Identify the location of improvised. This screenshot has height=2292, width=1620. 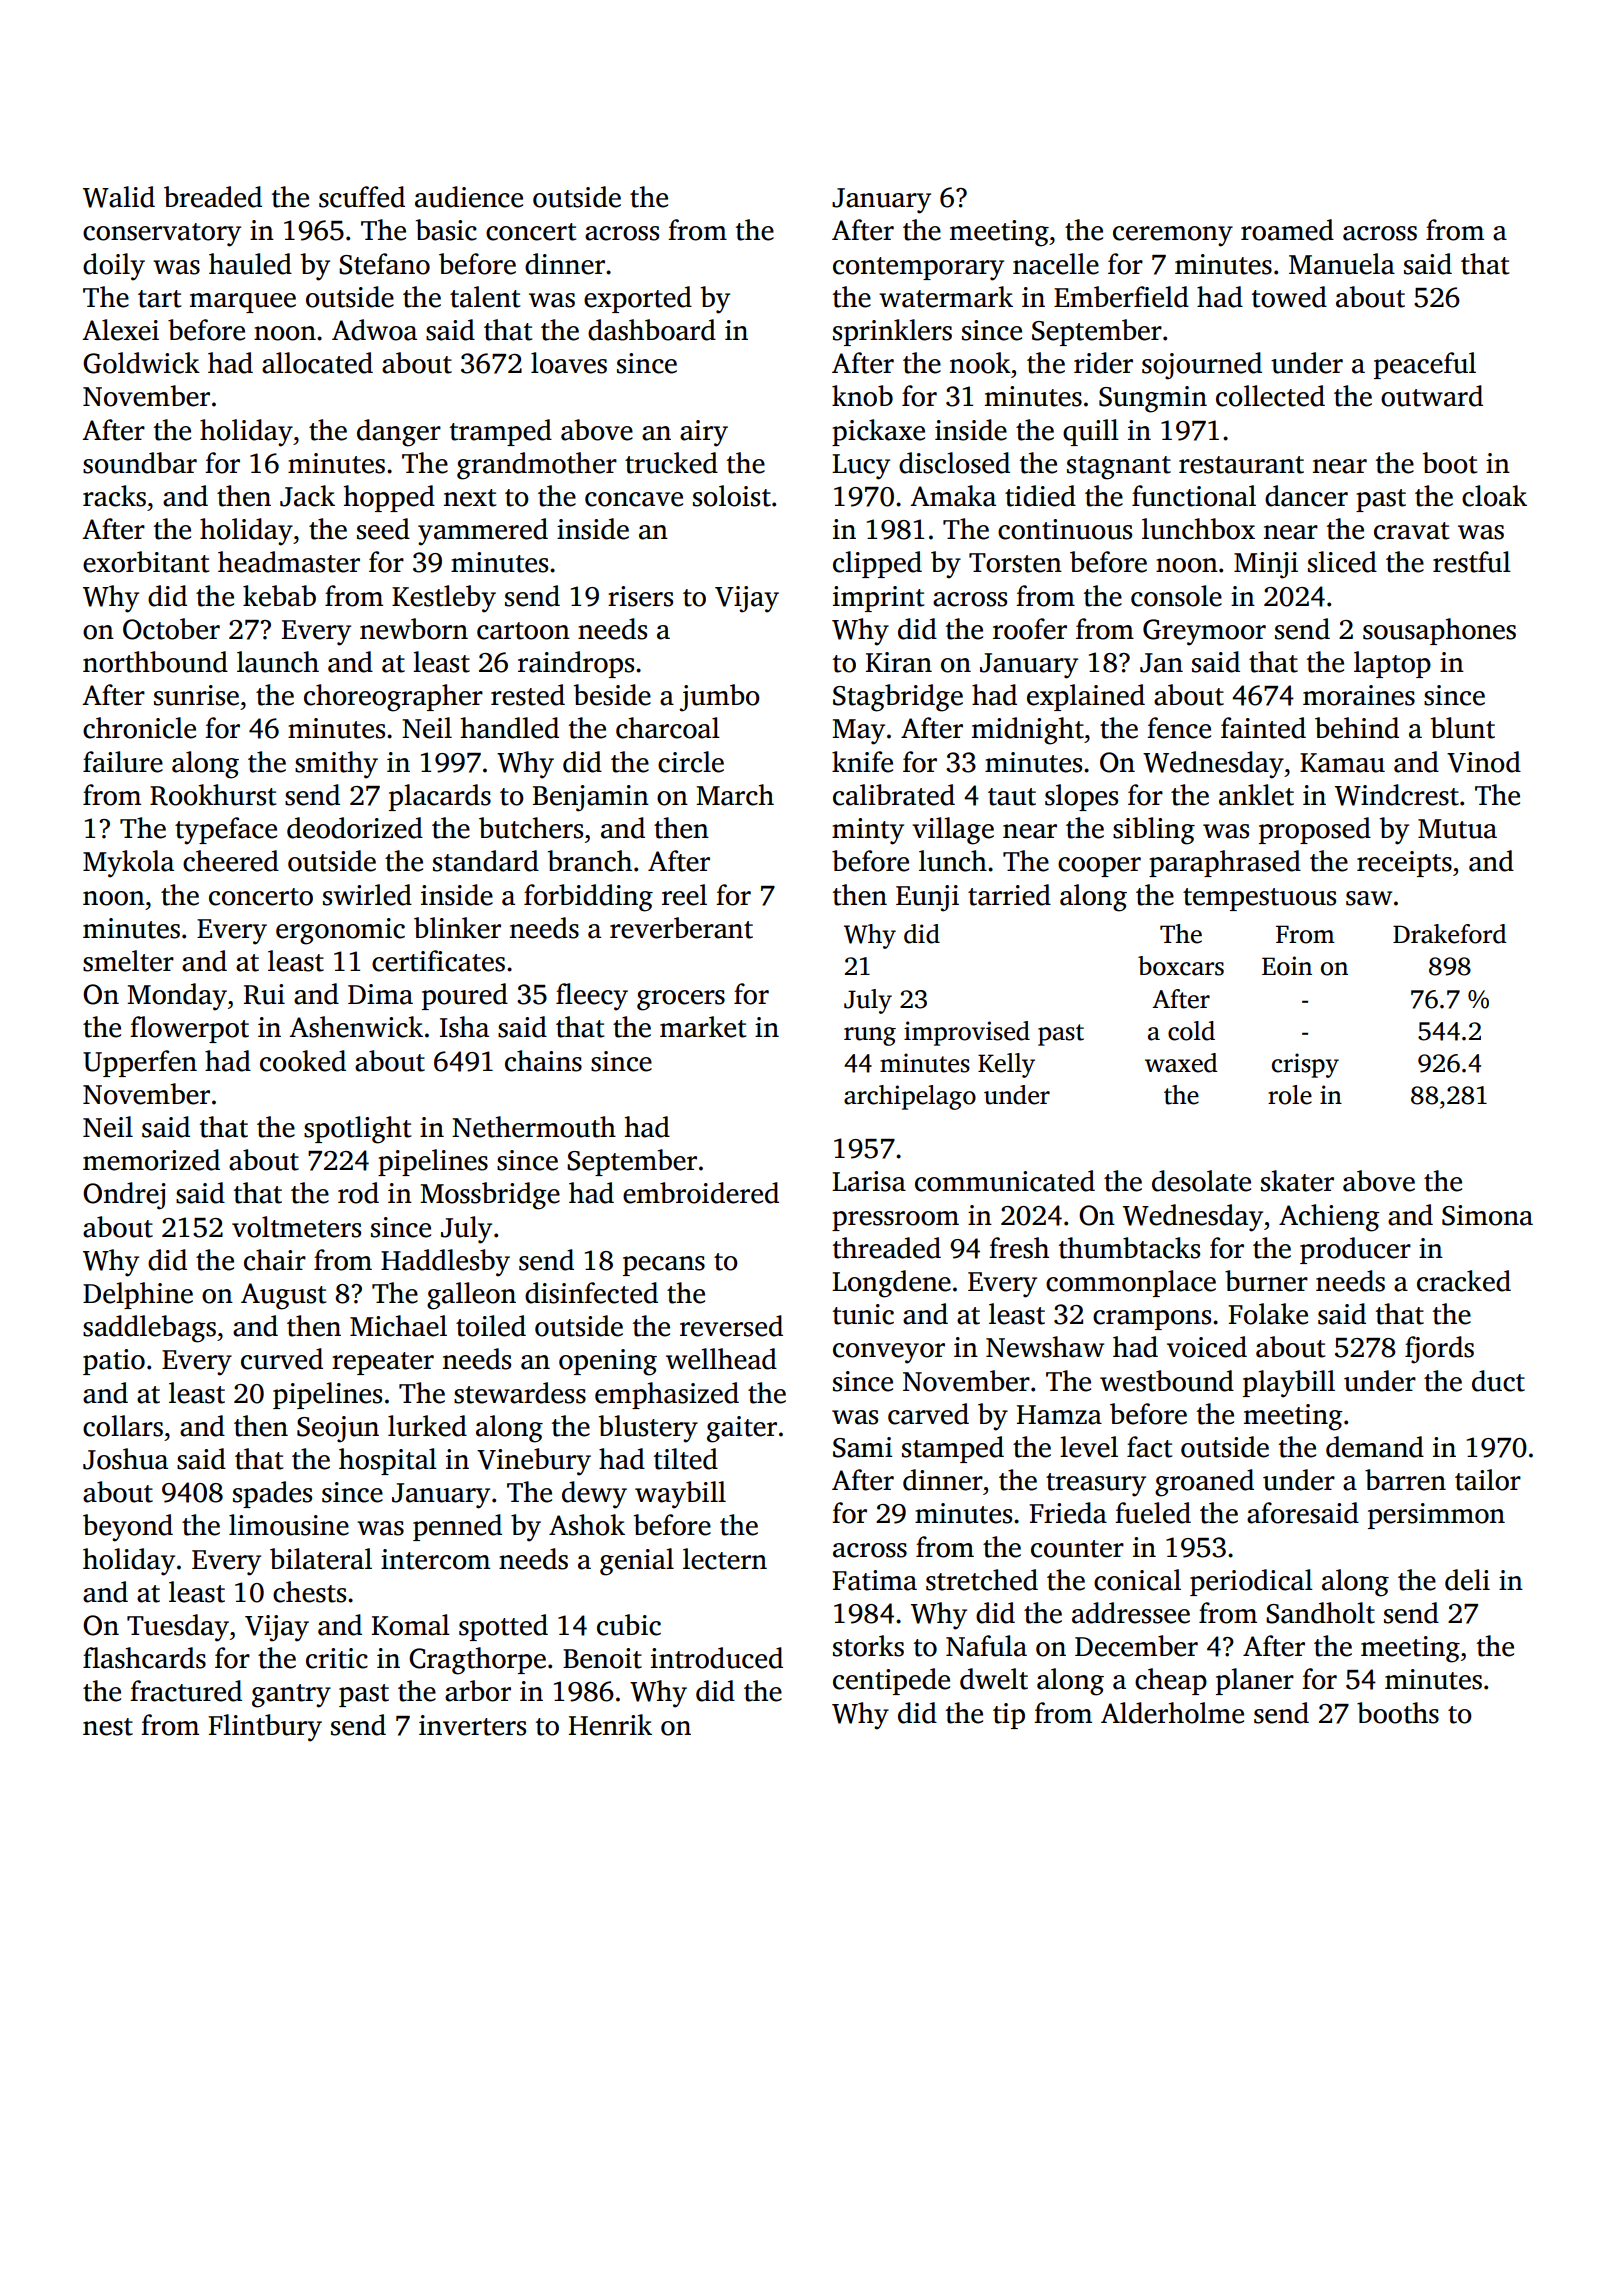
(967, 1033).
